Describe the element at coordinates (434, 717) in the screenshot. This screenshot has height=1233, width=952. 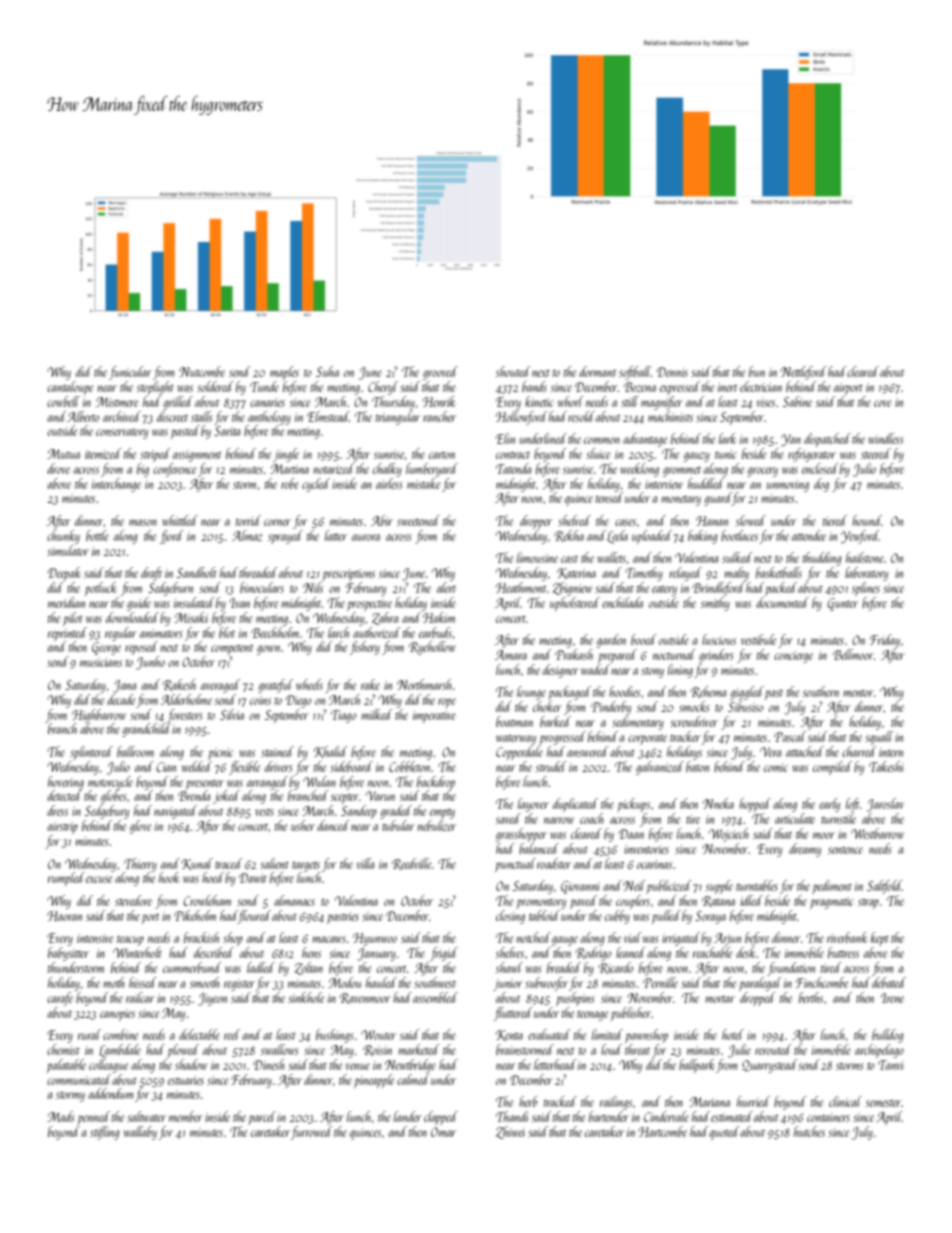
I see `imperative` at that location.
